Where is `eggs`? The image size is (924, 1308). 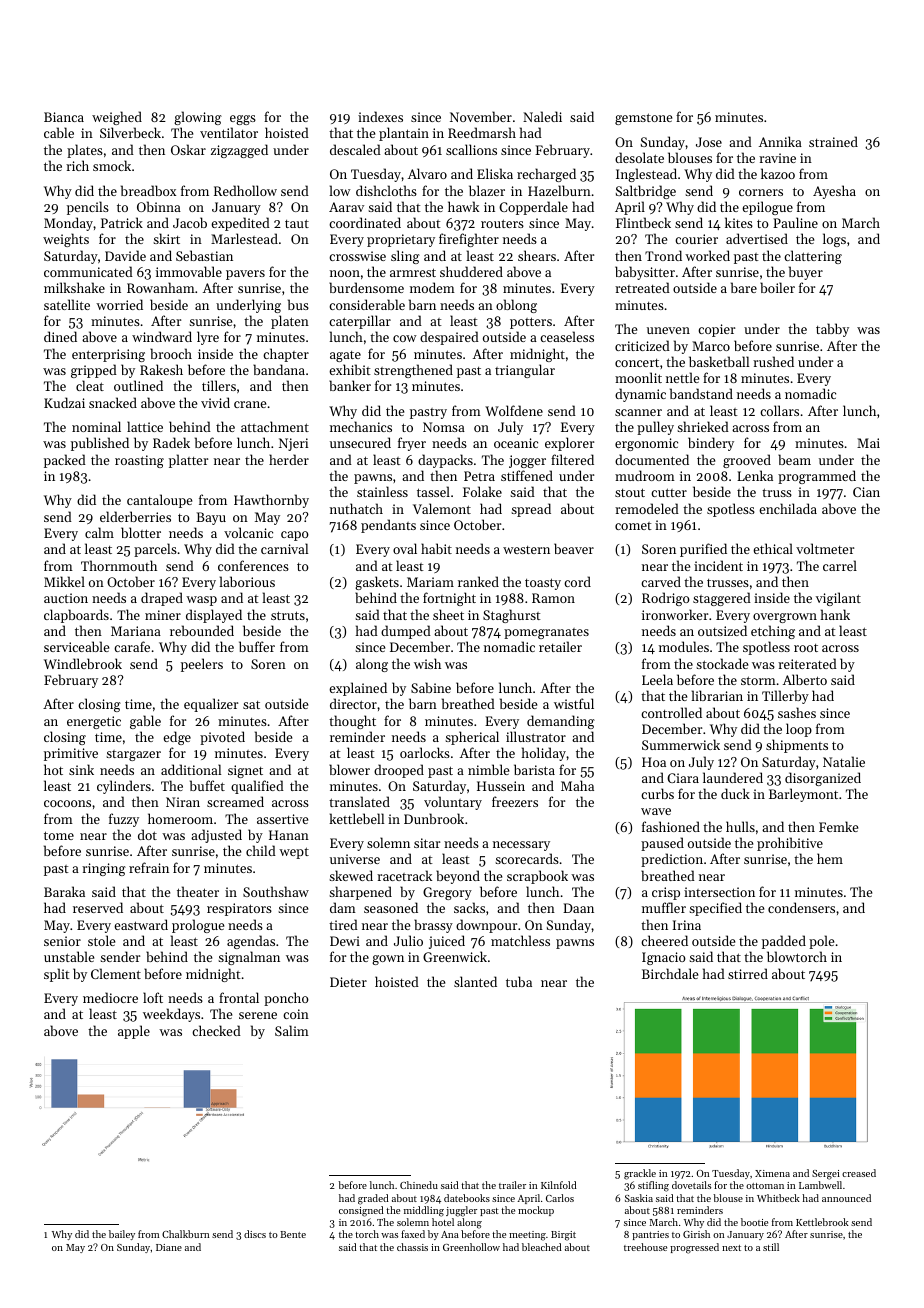
eggs is located at coordinates (243, 120).
